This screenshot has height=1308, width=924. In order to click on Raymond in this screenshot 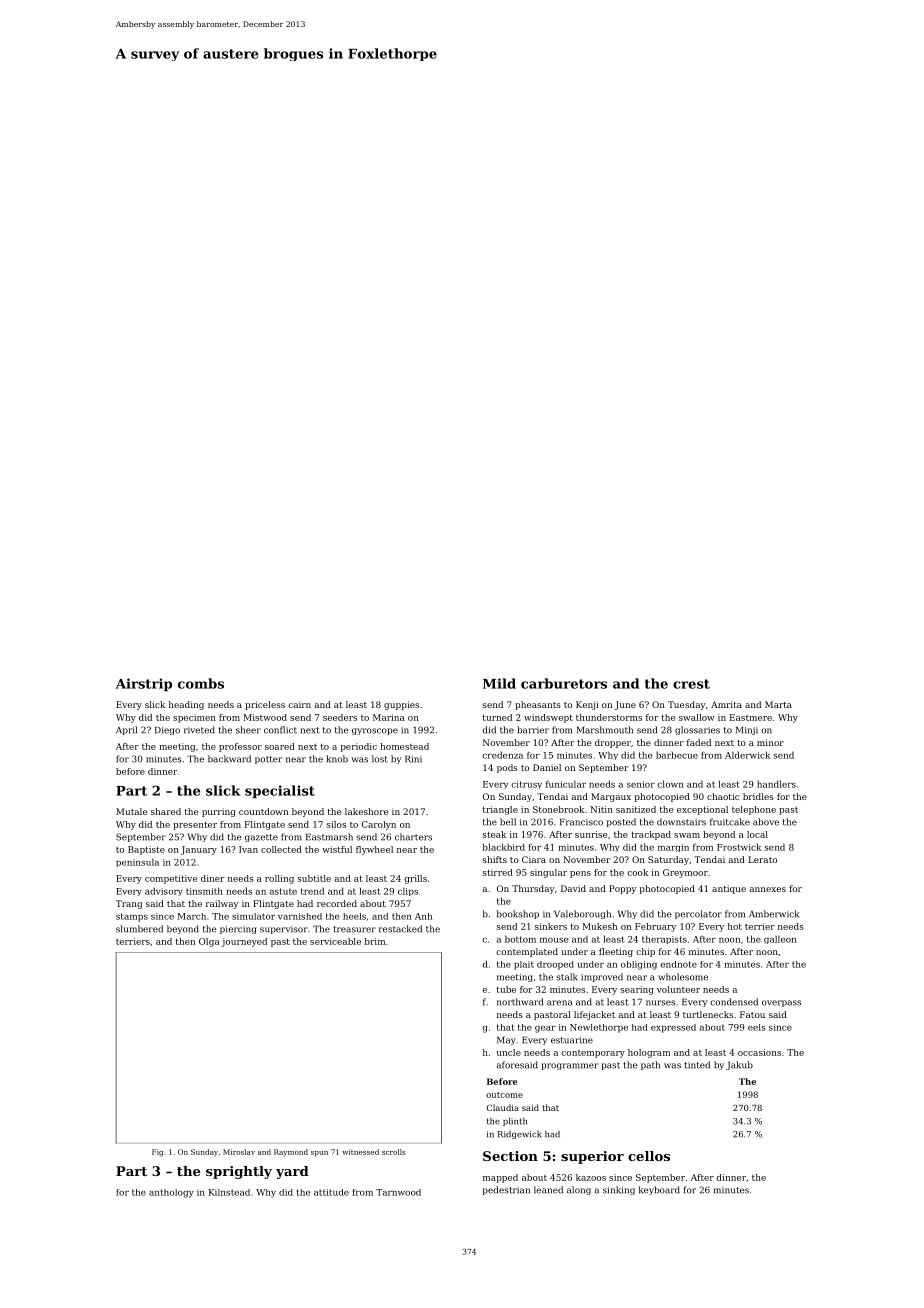, I will do `click(291, 1153)`.
